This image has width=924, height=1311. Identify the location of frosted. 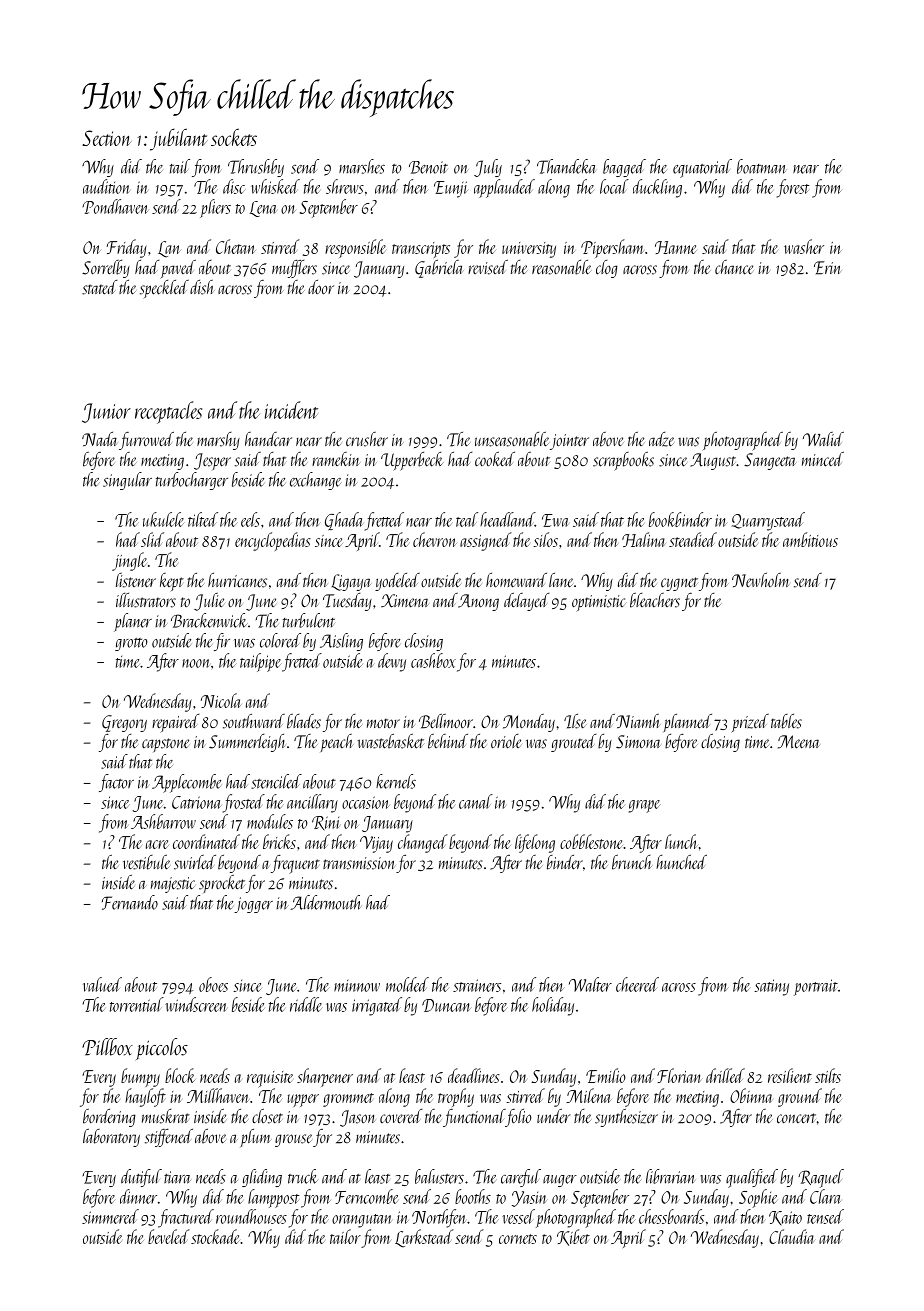
(244, 803).
